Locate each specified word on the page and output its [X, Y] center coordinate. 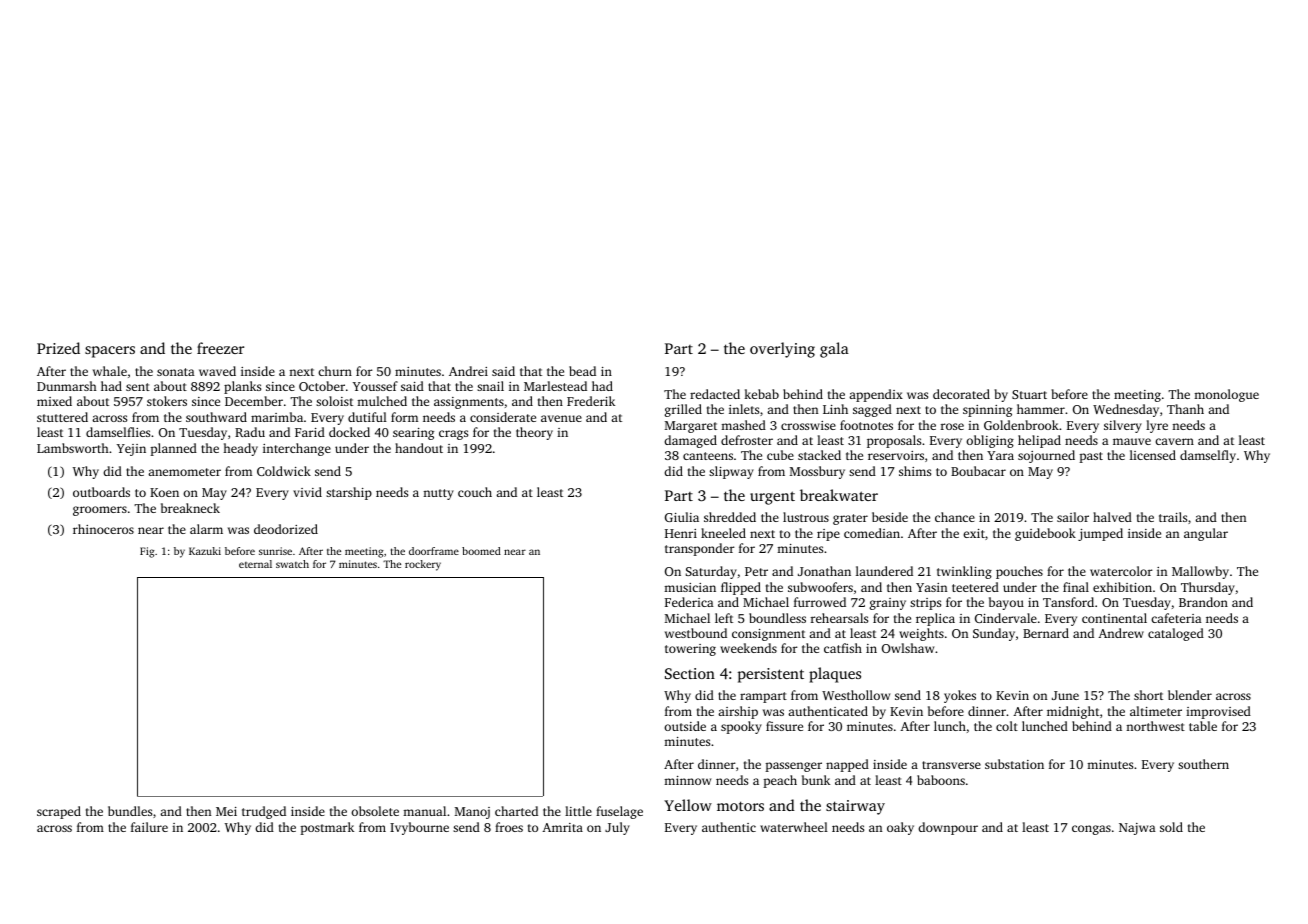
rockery [423, 565]
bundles [130, 811]
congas [1091, 830]
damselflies [118, 432]
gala [834, 350]
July [617, 828]
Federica [689, 602]
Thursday [1208, 588]
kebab [761, 394]
